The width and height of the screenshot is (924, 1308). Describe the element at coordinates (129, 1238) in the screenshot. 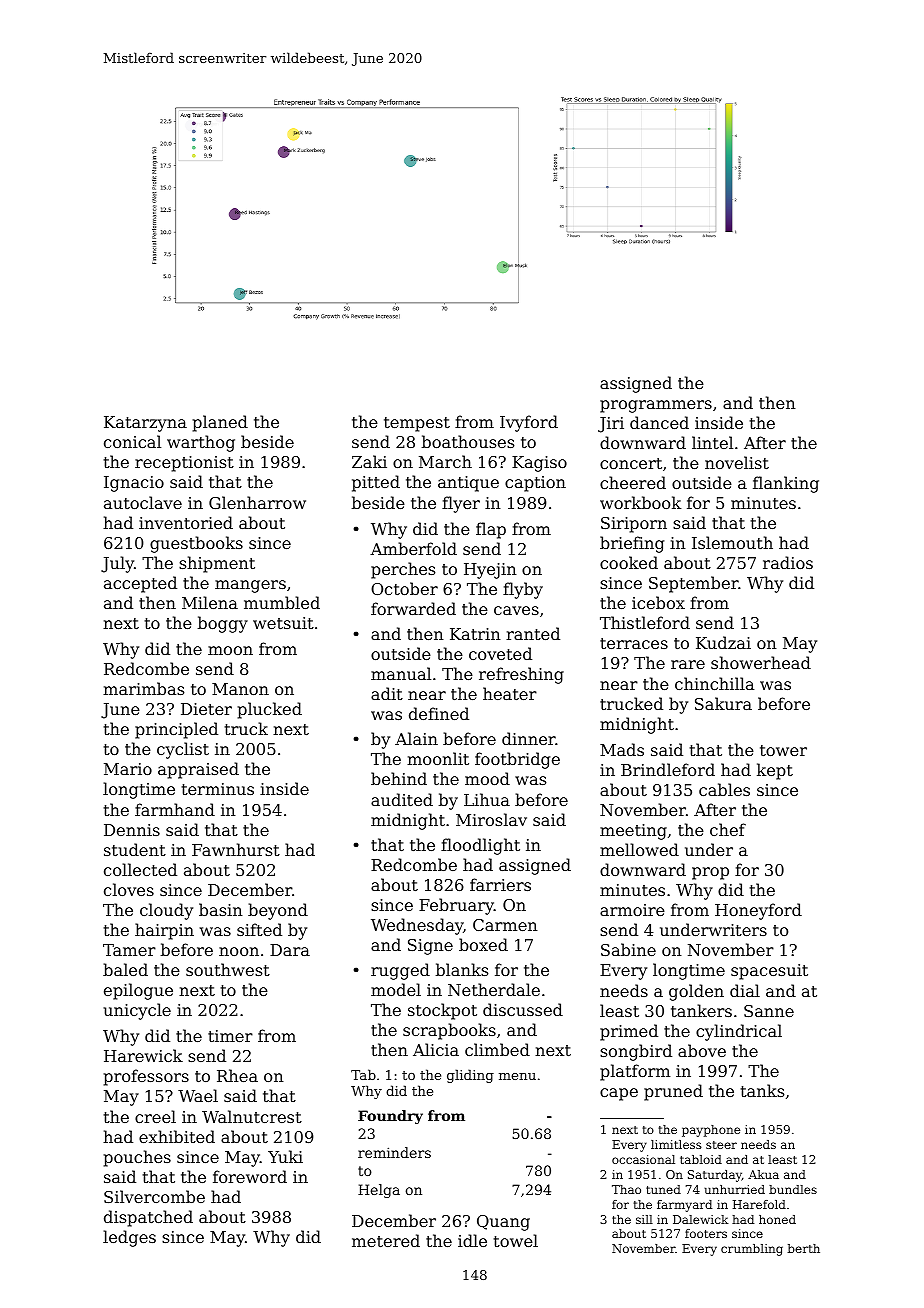

I see `ledges` at that location.
